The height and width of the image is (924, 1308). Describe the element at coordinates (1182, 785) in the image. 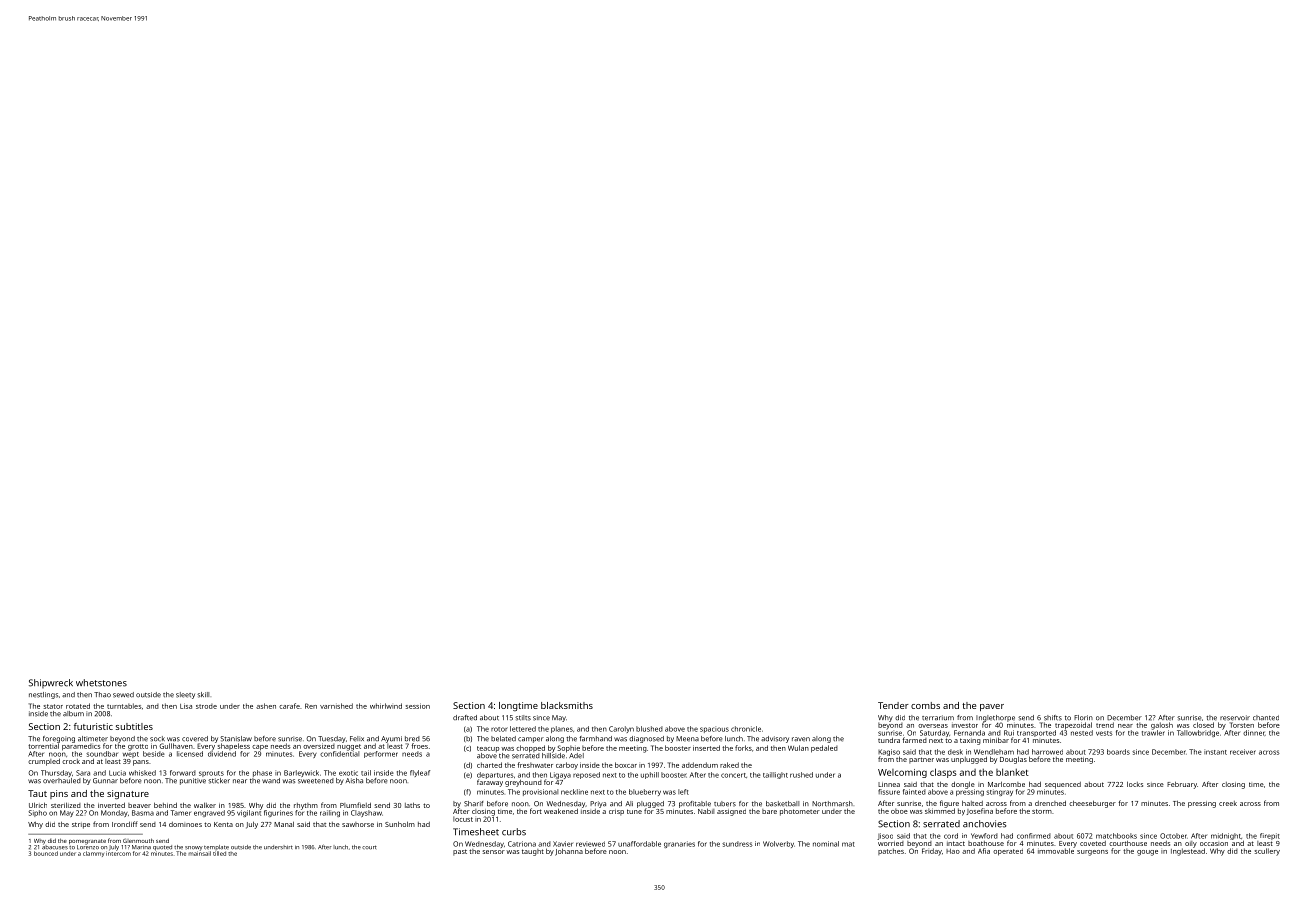

I see `February` at that location.
